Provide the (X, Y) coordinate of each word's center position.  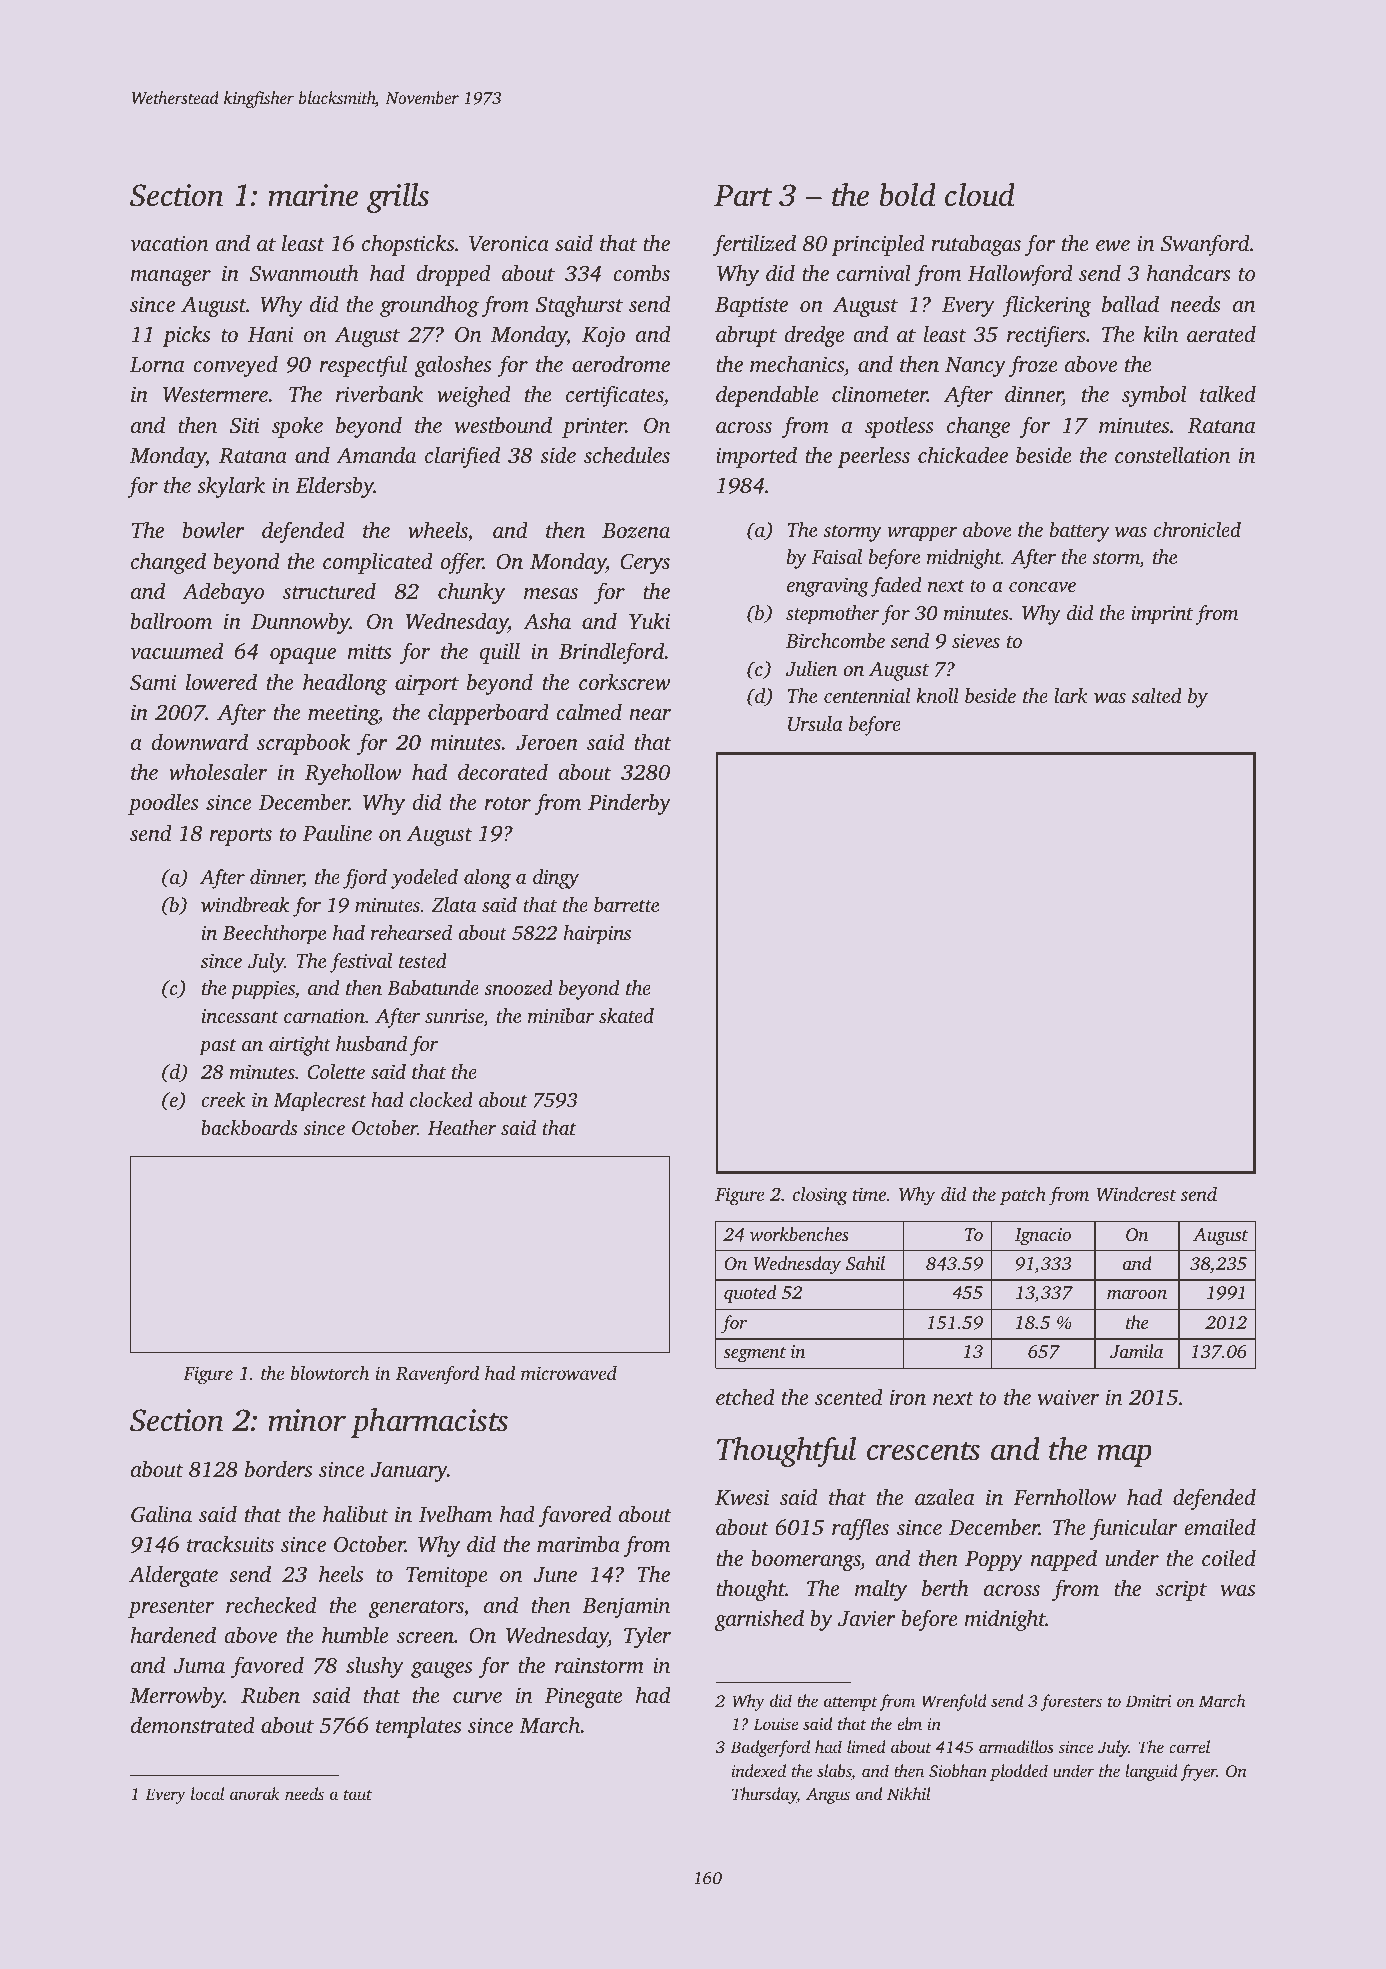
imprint (1162, 615)
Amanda (376, 454)
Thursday (764, 1795)
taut (358, 1795)
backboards (249, 1127)
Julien (811, 669)
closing (820, 1196)
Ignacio (1043, 1236)
